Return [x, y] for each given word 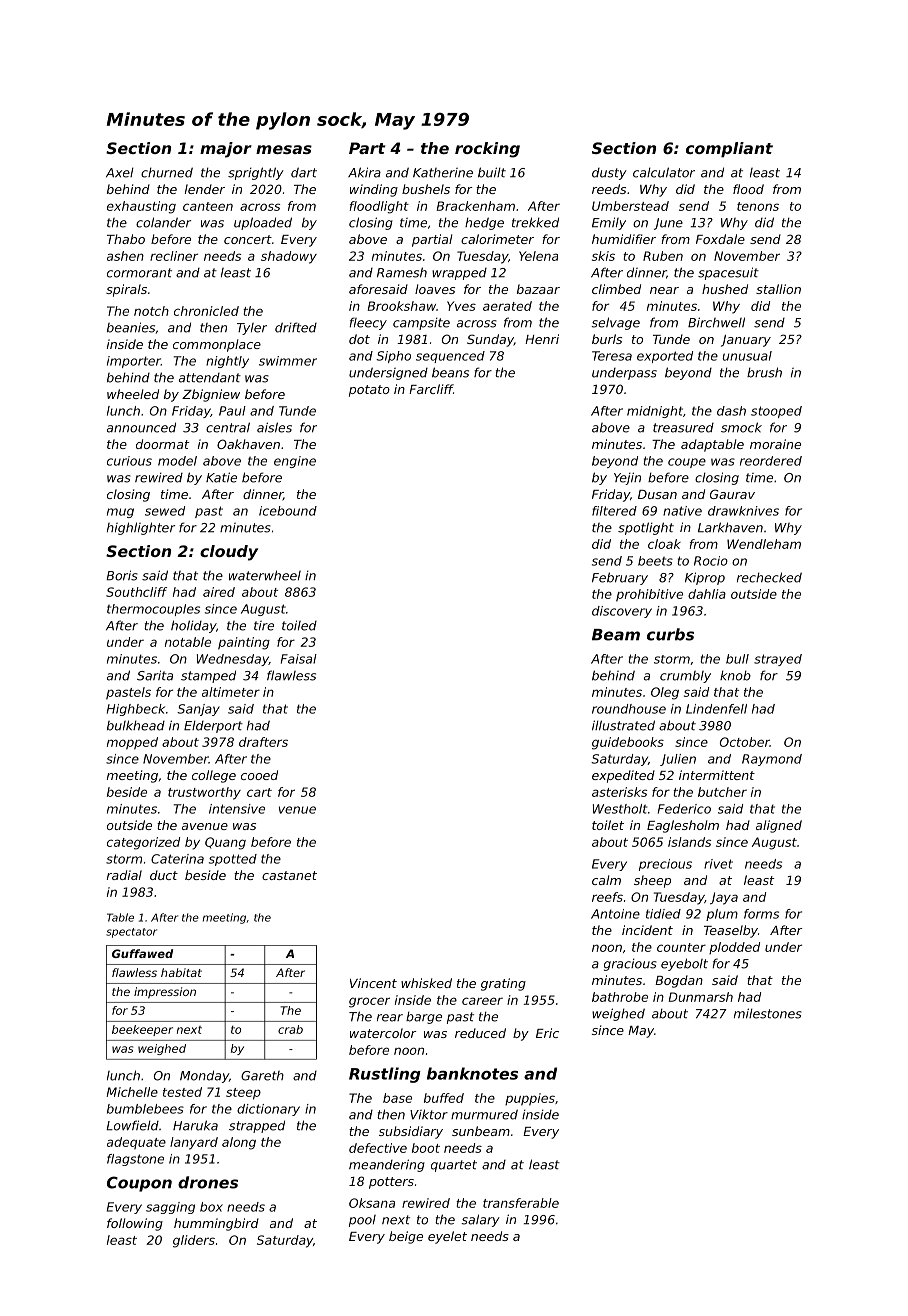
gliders [194, 1241]
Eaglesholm [683, 826]
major [226, 150]
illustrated [623, 725]
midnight [655, 412]
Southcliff [136, 592]
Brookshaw [401, 306]
